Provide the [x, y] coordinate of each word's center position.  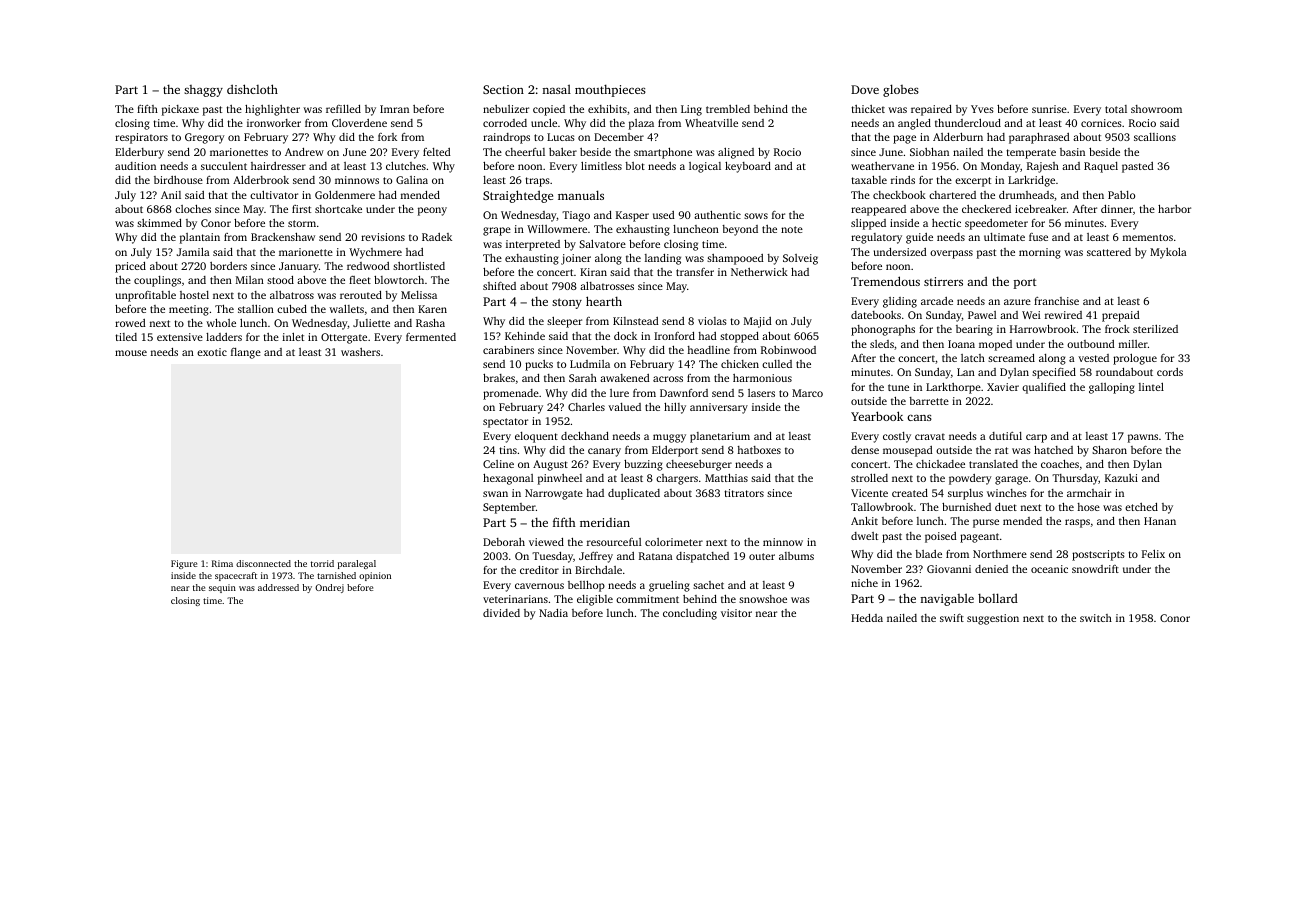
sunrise [1049, 109]
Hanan [1160, 521]
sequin [222, 588]
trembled [728, 109]
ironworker [274, 123]
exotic [212, 352]
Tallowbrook [882, 507]
